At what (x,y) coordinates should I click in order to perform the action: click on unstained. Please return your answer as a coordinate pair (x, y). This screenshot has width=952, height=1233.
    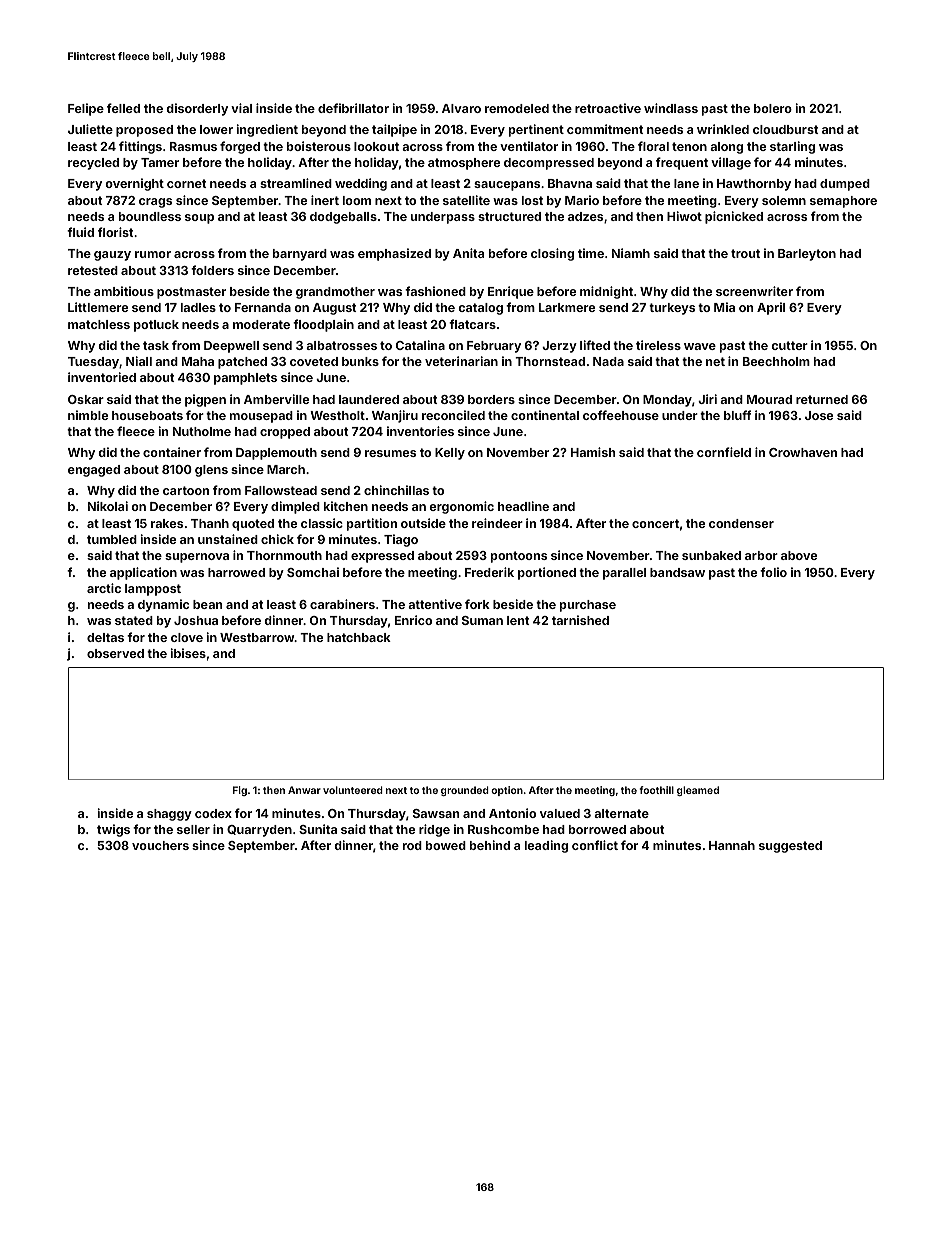
    Looking at the image, I should click on (228, 539).
